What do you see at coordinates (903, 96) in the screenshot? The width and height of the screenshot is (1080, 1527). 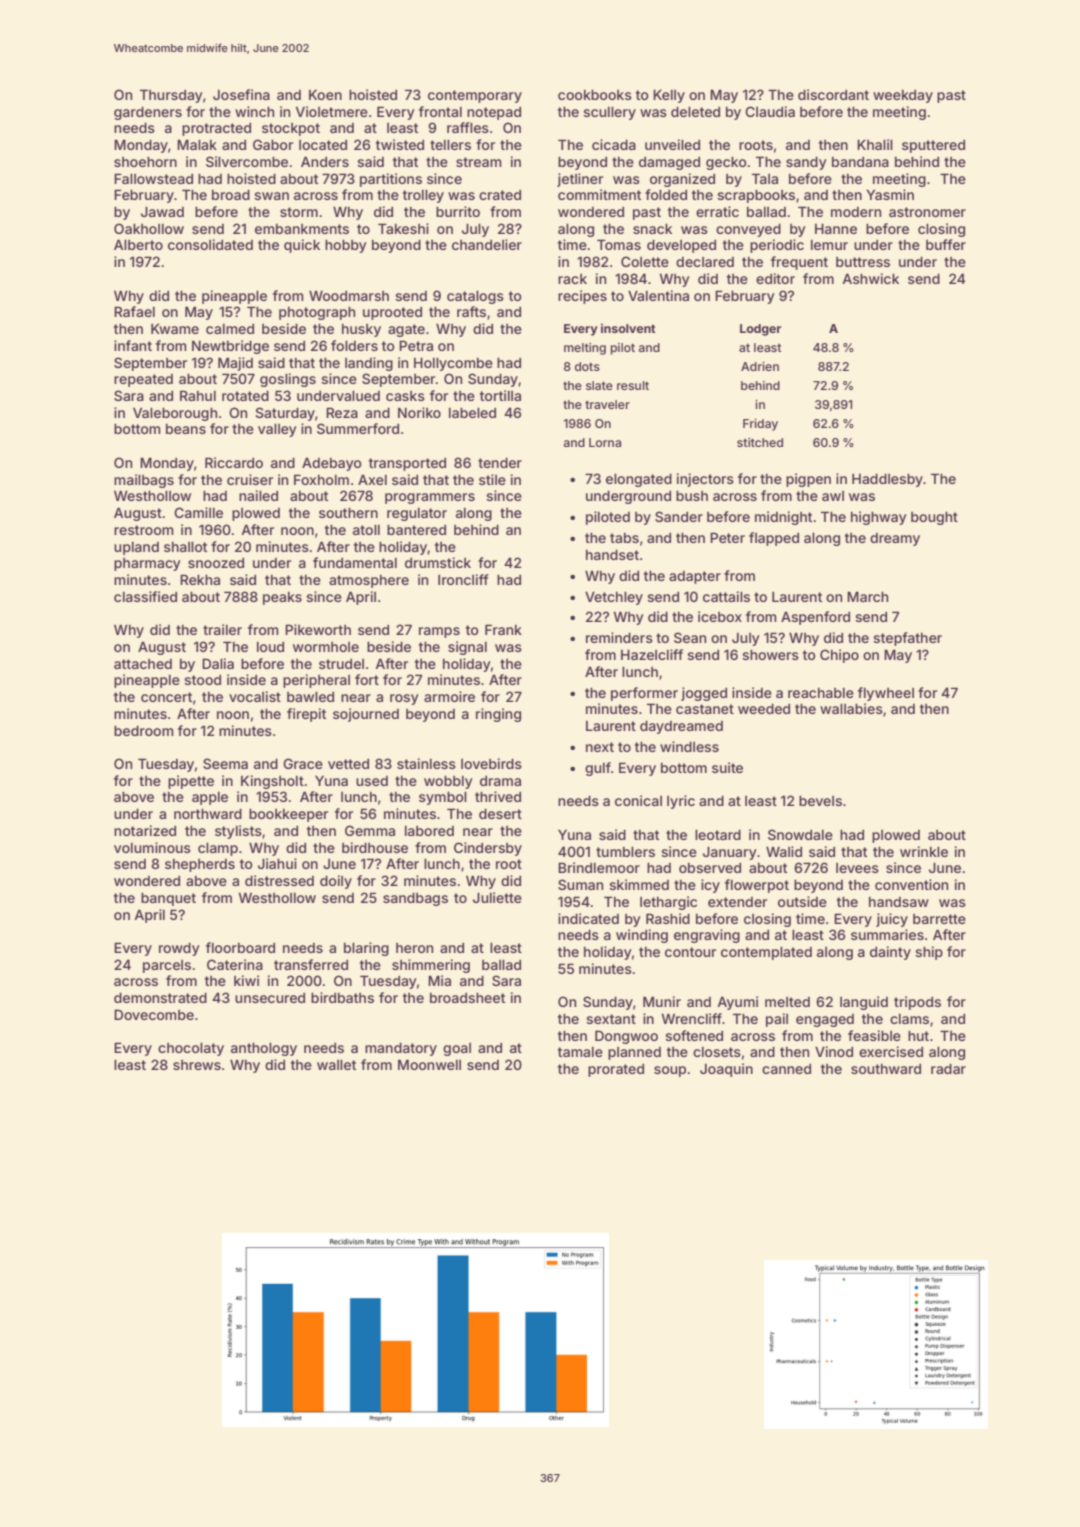 I see `weekday` at bounding box center [903, 96].
